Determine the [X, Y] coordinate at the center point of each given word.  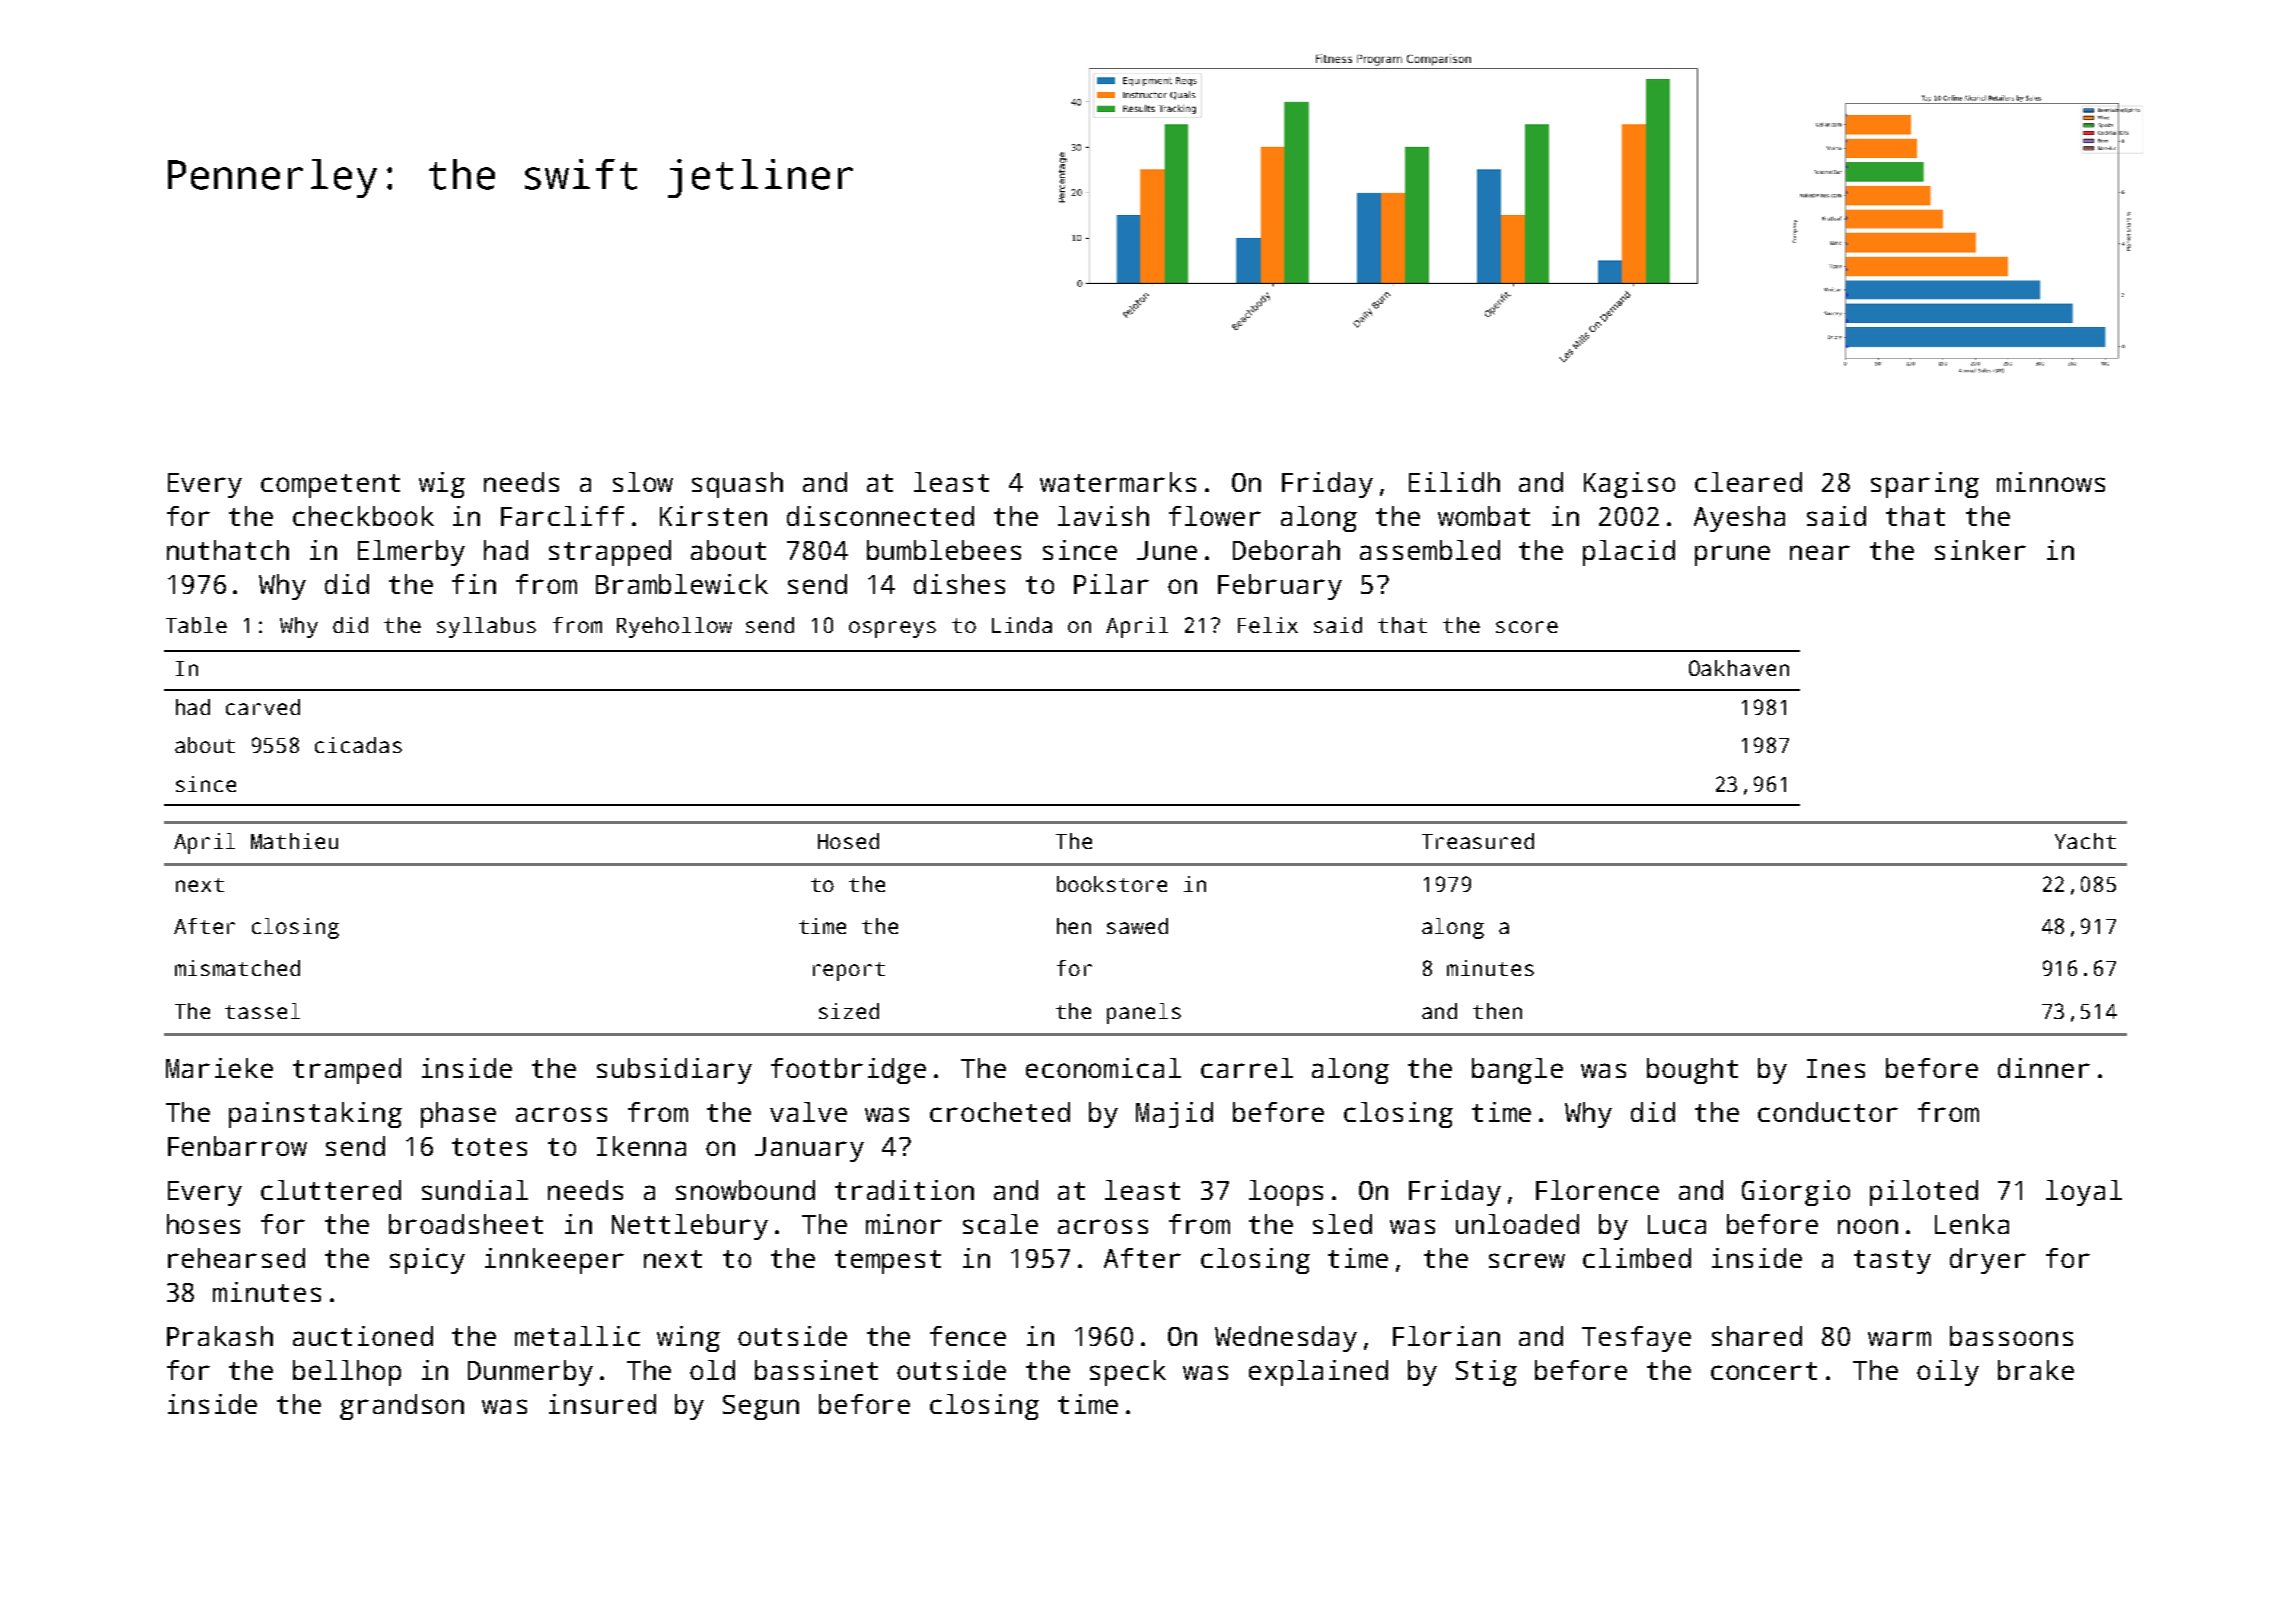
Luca [1677, 1224]
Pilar [1111, 584]
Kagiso [1629, 485]
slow [643, 482]
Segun [761, 1407]
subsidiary [674, 1071]
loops [1286, 1193]
